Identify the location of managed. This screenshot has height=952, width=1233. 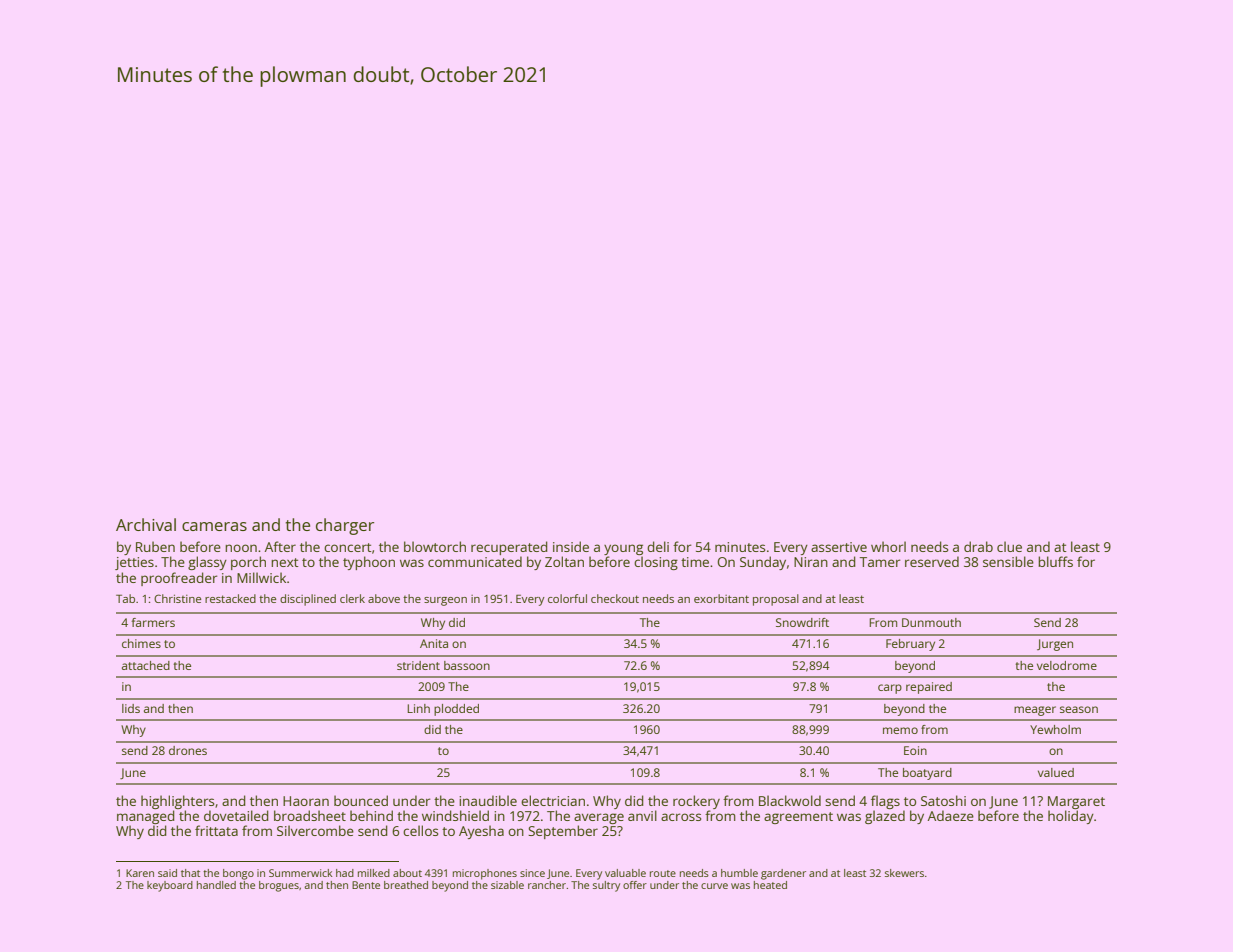
(146, 817).
